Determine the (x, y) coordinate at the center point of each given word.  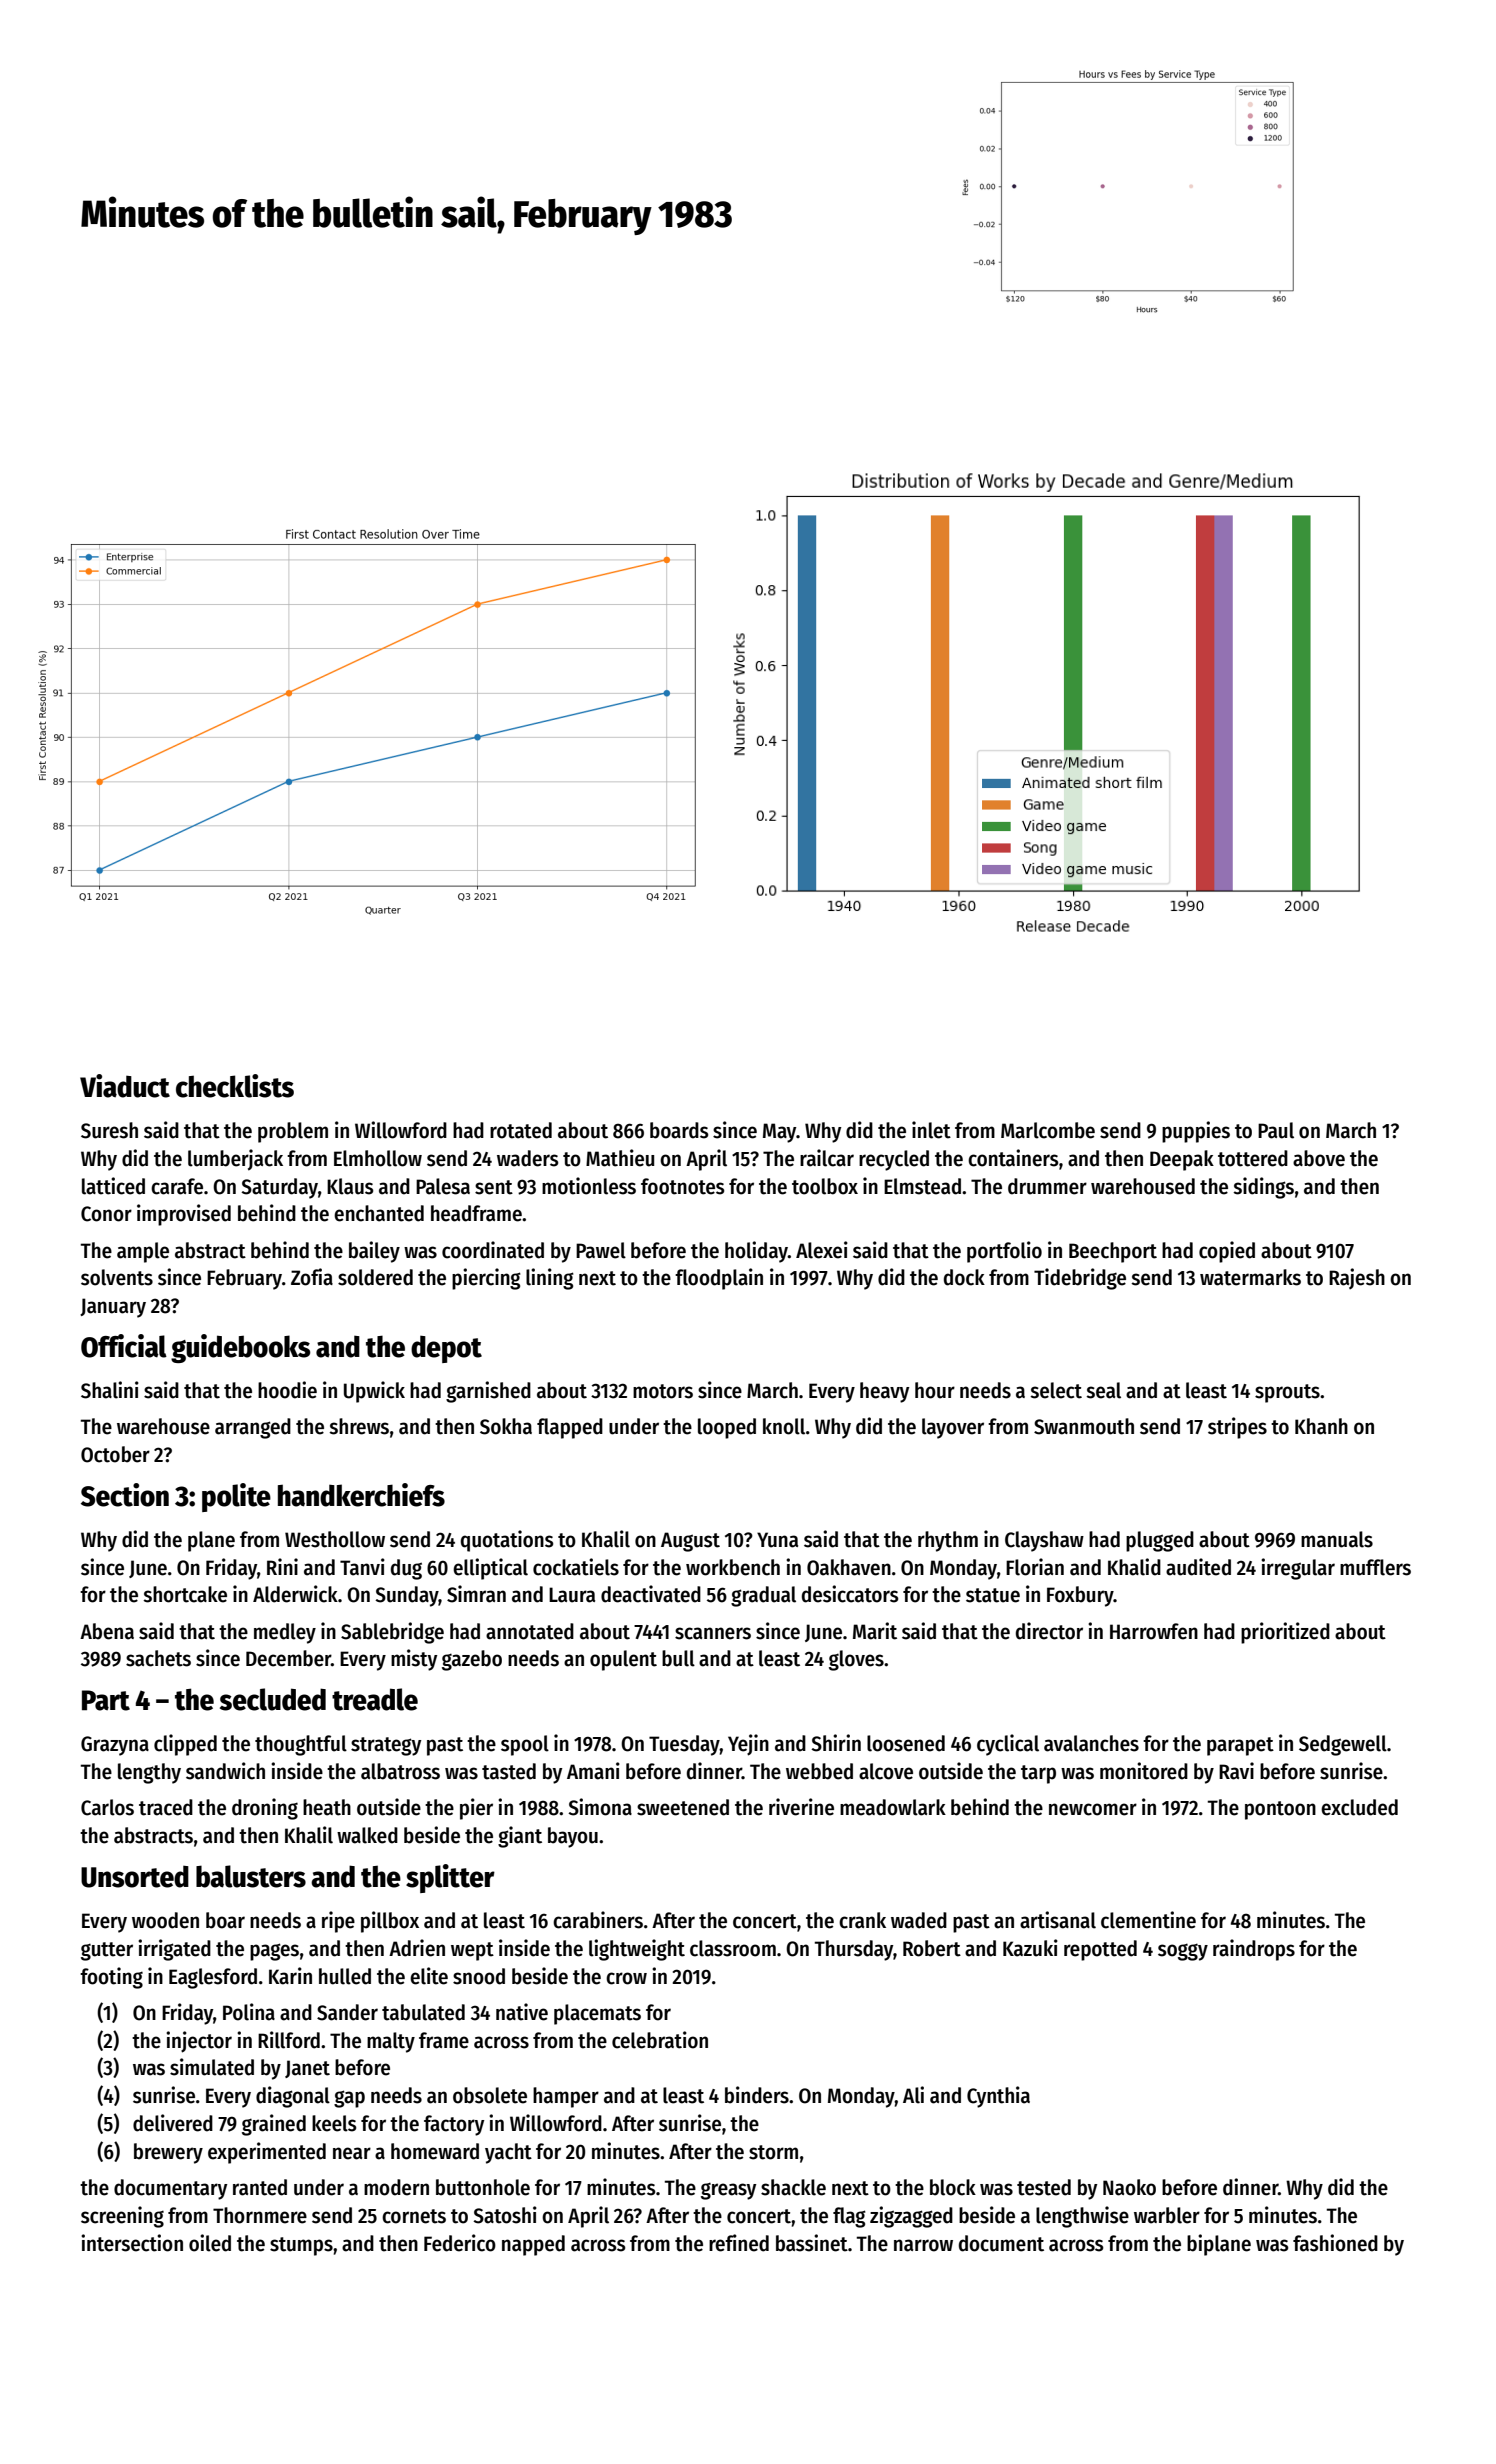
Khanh (1321, 1426)
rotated (521, 1130)
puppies (1196, 1132)
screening (122, 2217)
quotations (507, 1541)
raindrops (1254, 1950)
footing (111, 1978)
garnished (488, 1392)
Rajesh (1357, 1279)
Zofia (312, 1277)
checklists (235, 1086)
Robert (932, 1948)
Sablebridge (392, 1633)
